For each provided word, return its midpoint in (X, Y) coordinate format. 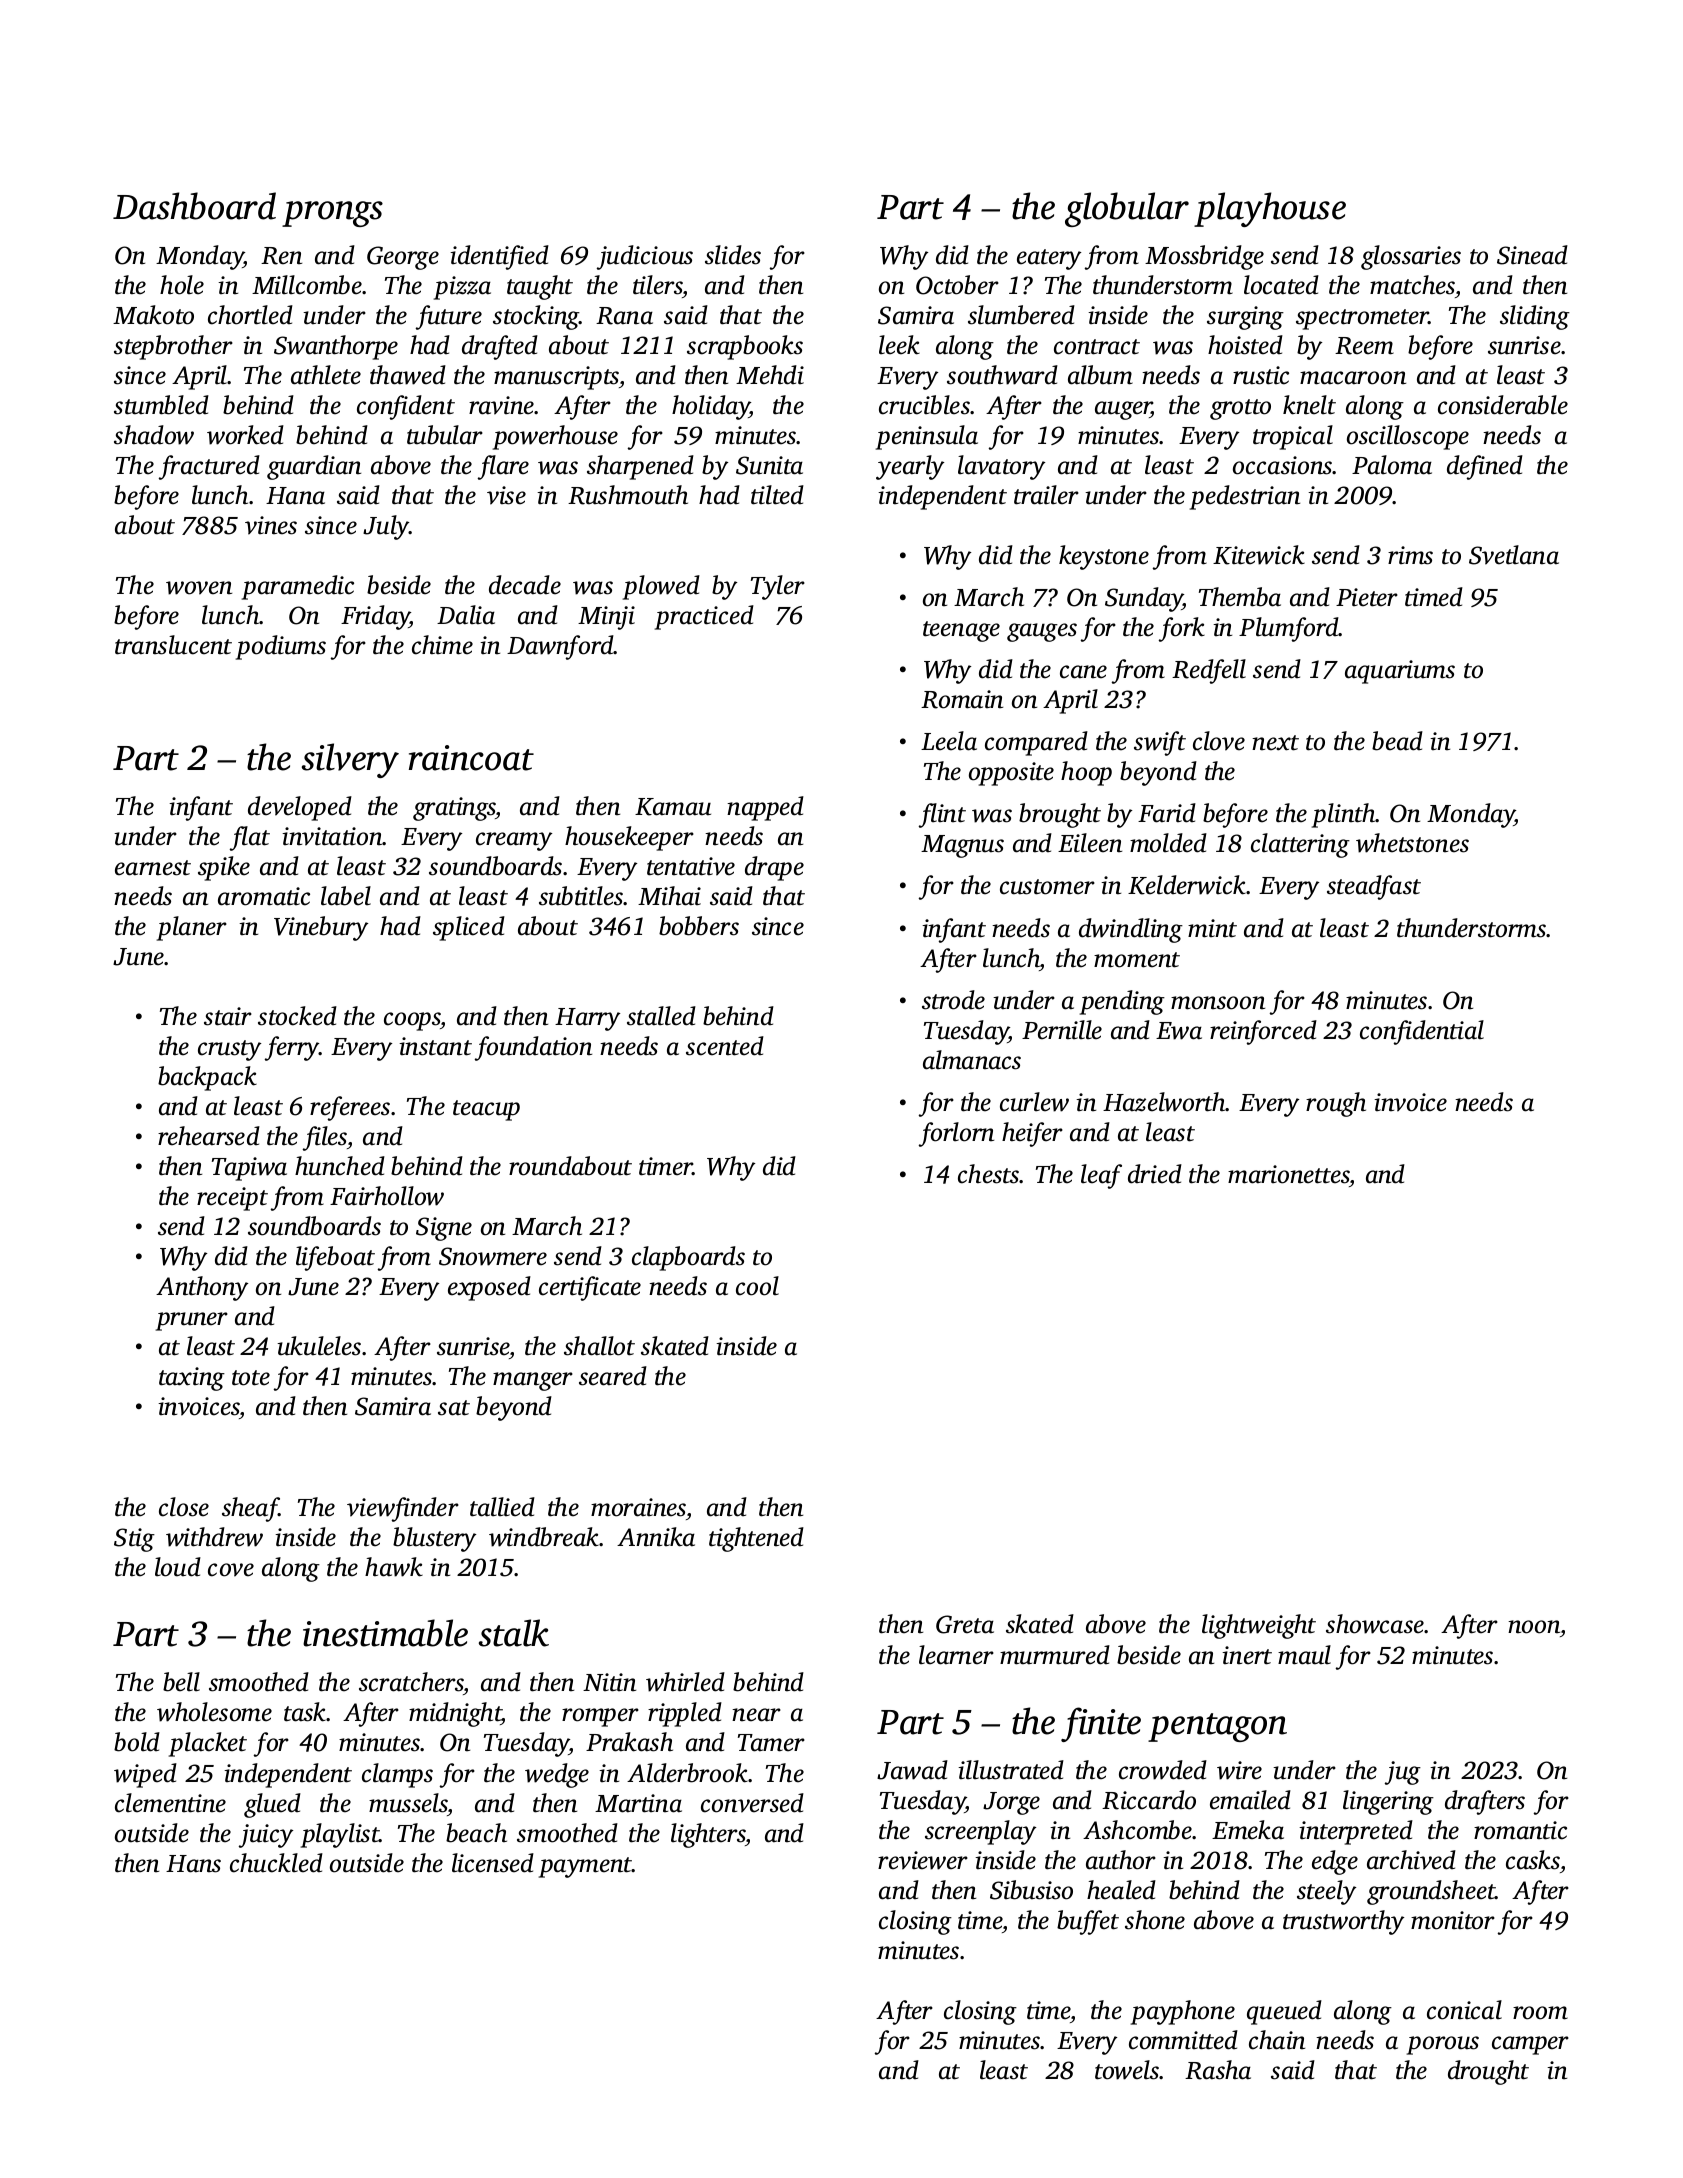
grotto (1240, 409)
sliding (1535, 317)
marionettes (1289, 1174)
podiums (281, 647)
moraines (638, 1507)
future (449, 317)
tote (251, 1378)
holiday (711, 407)
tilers (657, 285)
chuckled (276, 1863)
